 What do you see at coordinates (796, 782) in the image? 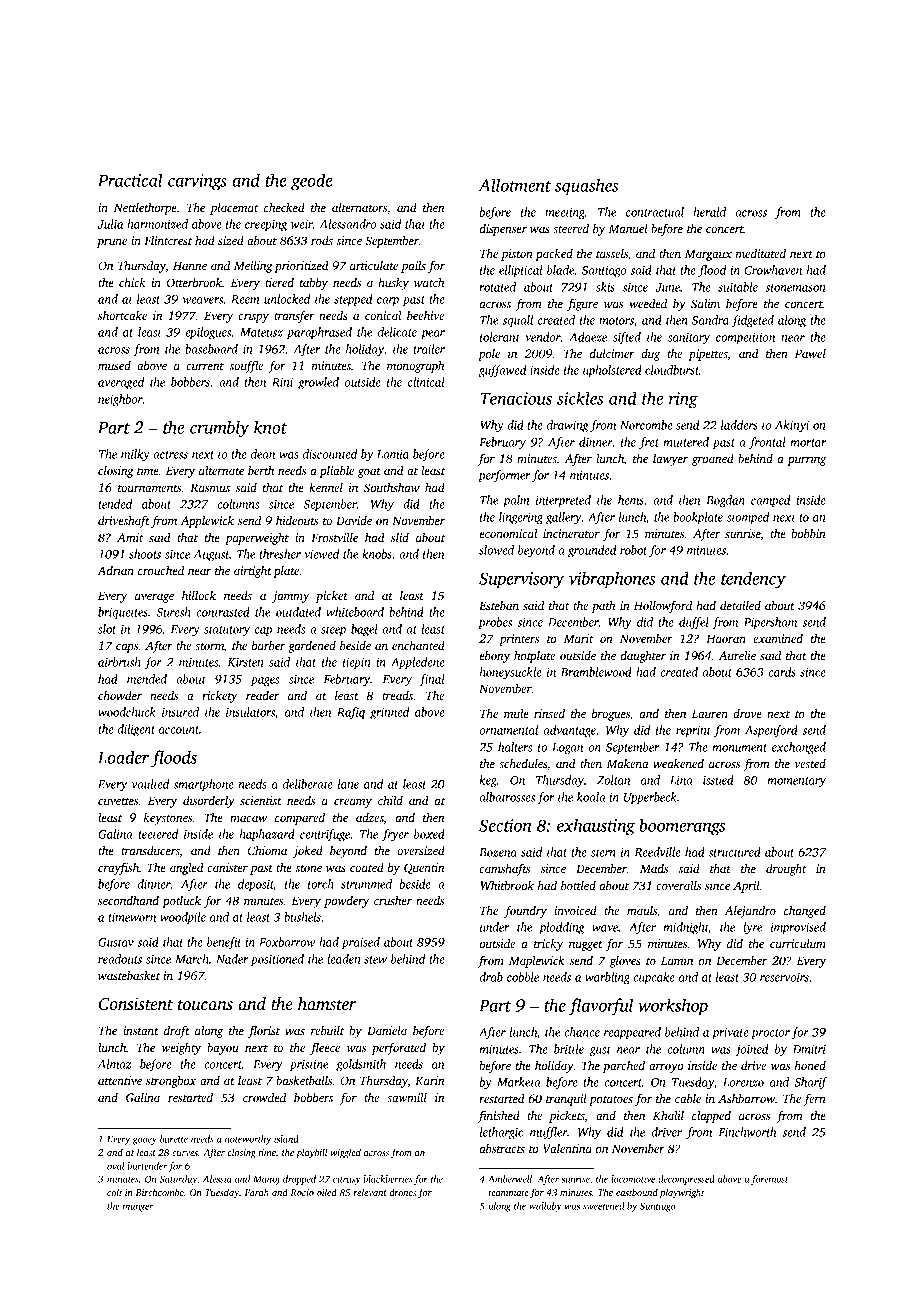
I see `momentary` at bounding box center [796, 782].
